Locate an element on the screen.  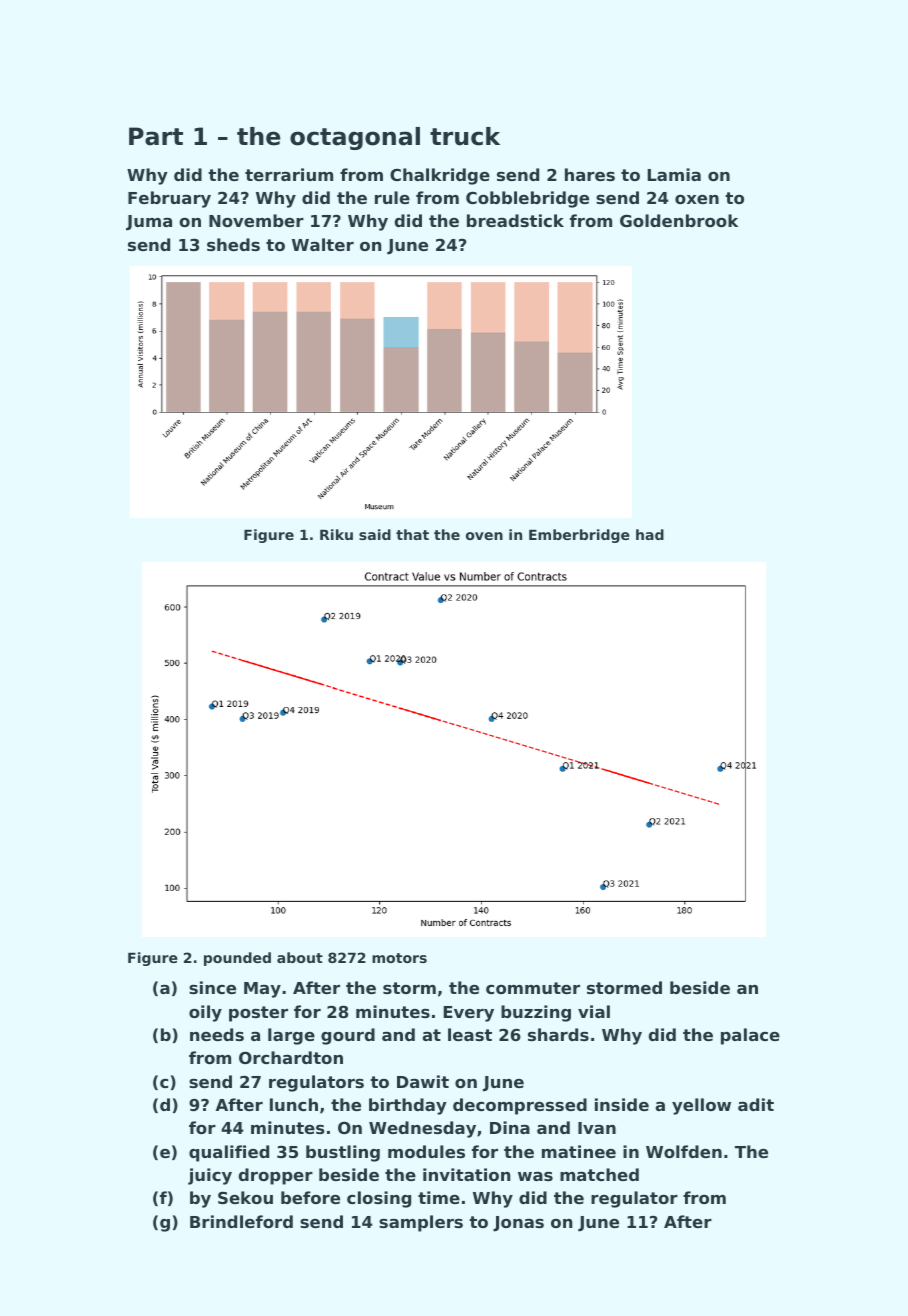
Part is located at coordinates (156, 136).
